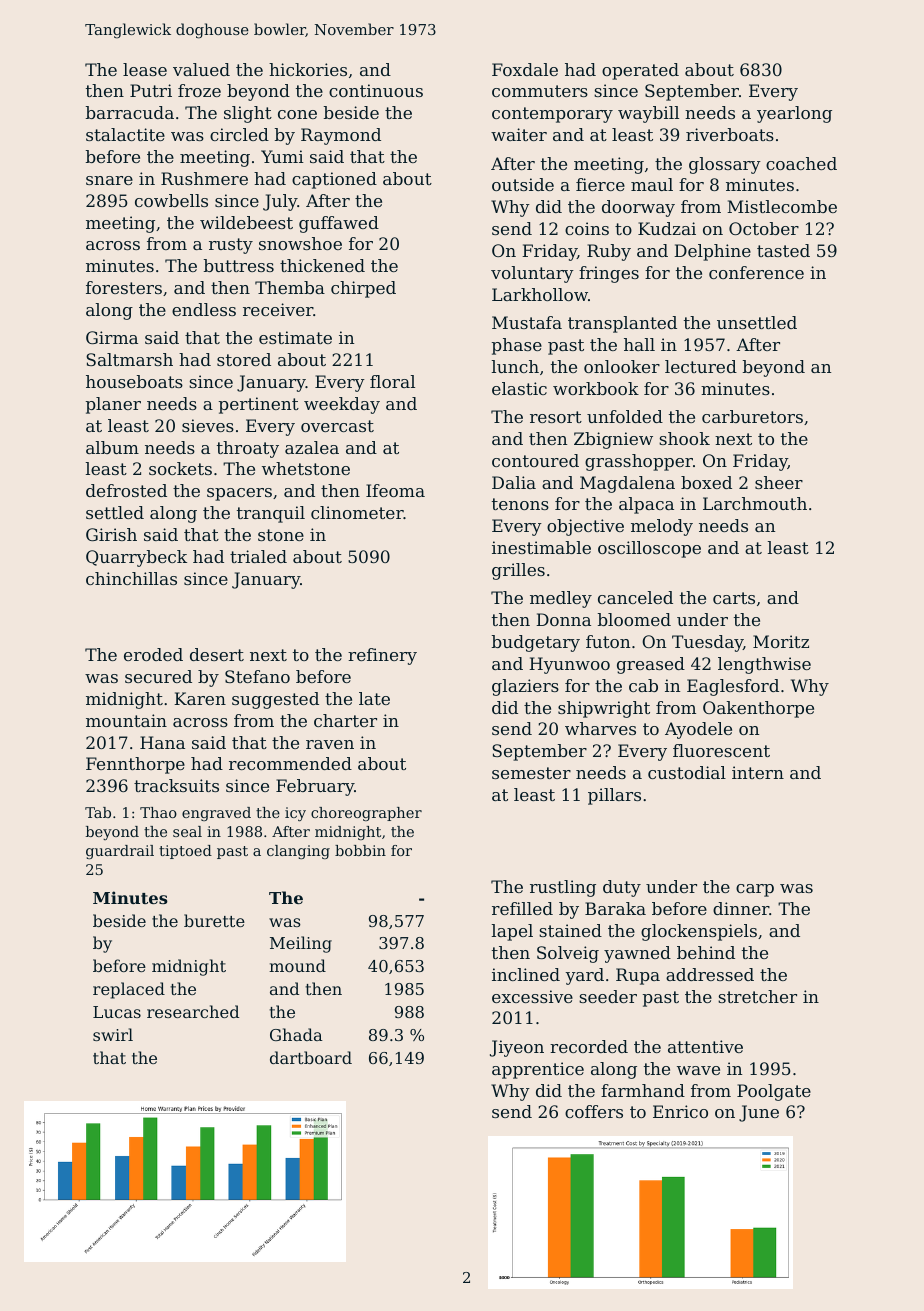  What do you see at coordinates (755, 890) in the page?
I see `carp` at bounding box center [755, 890].
